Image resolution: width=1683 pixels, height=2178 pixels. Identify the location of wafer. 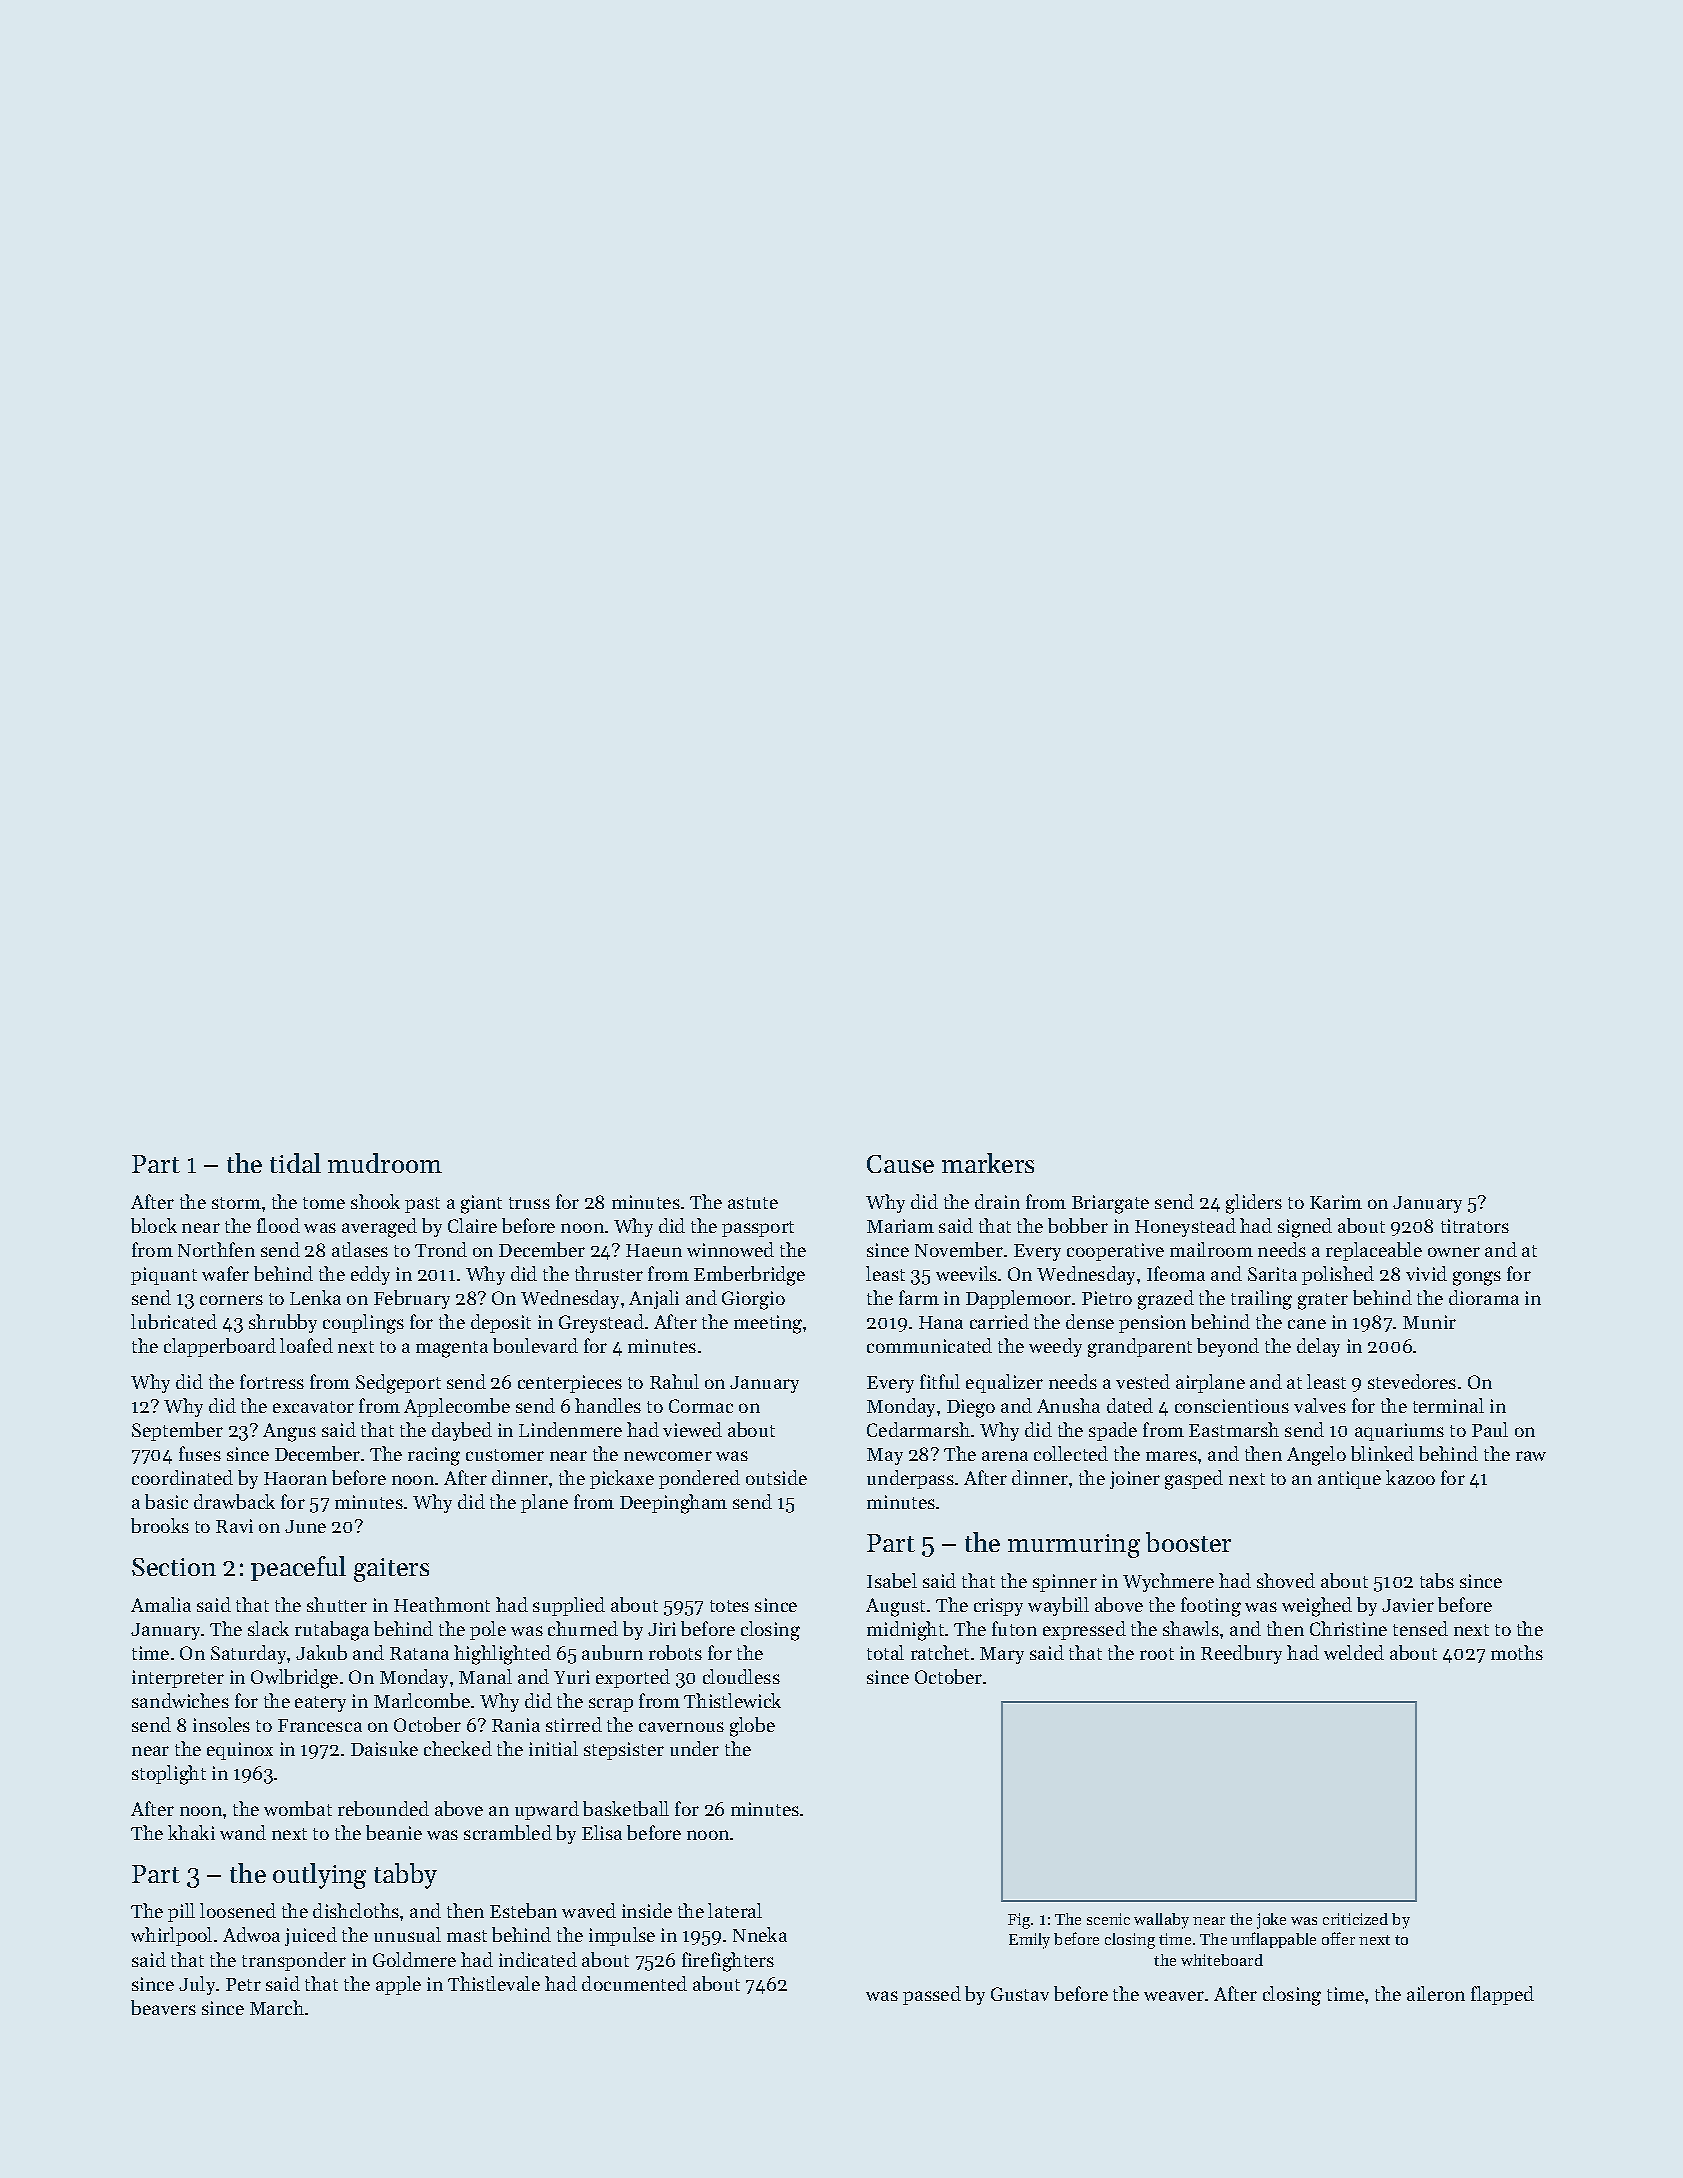
(225, 1273).
